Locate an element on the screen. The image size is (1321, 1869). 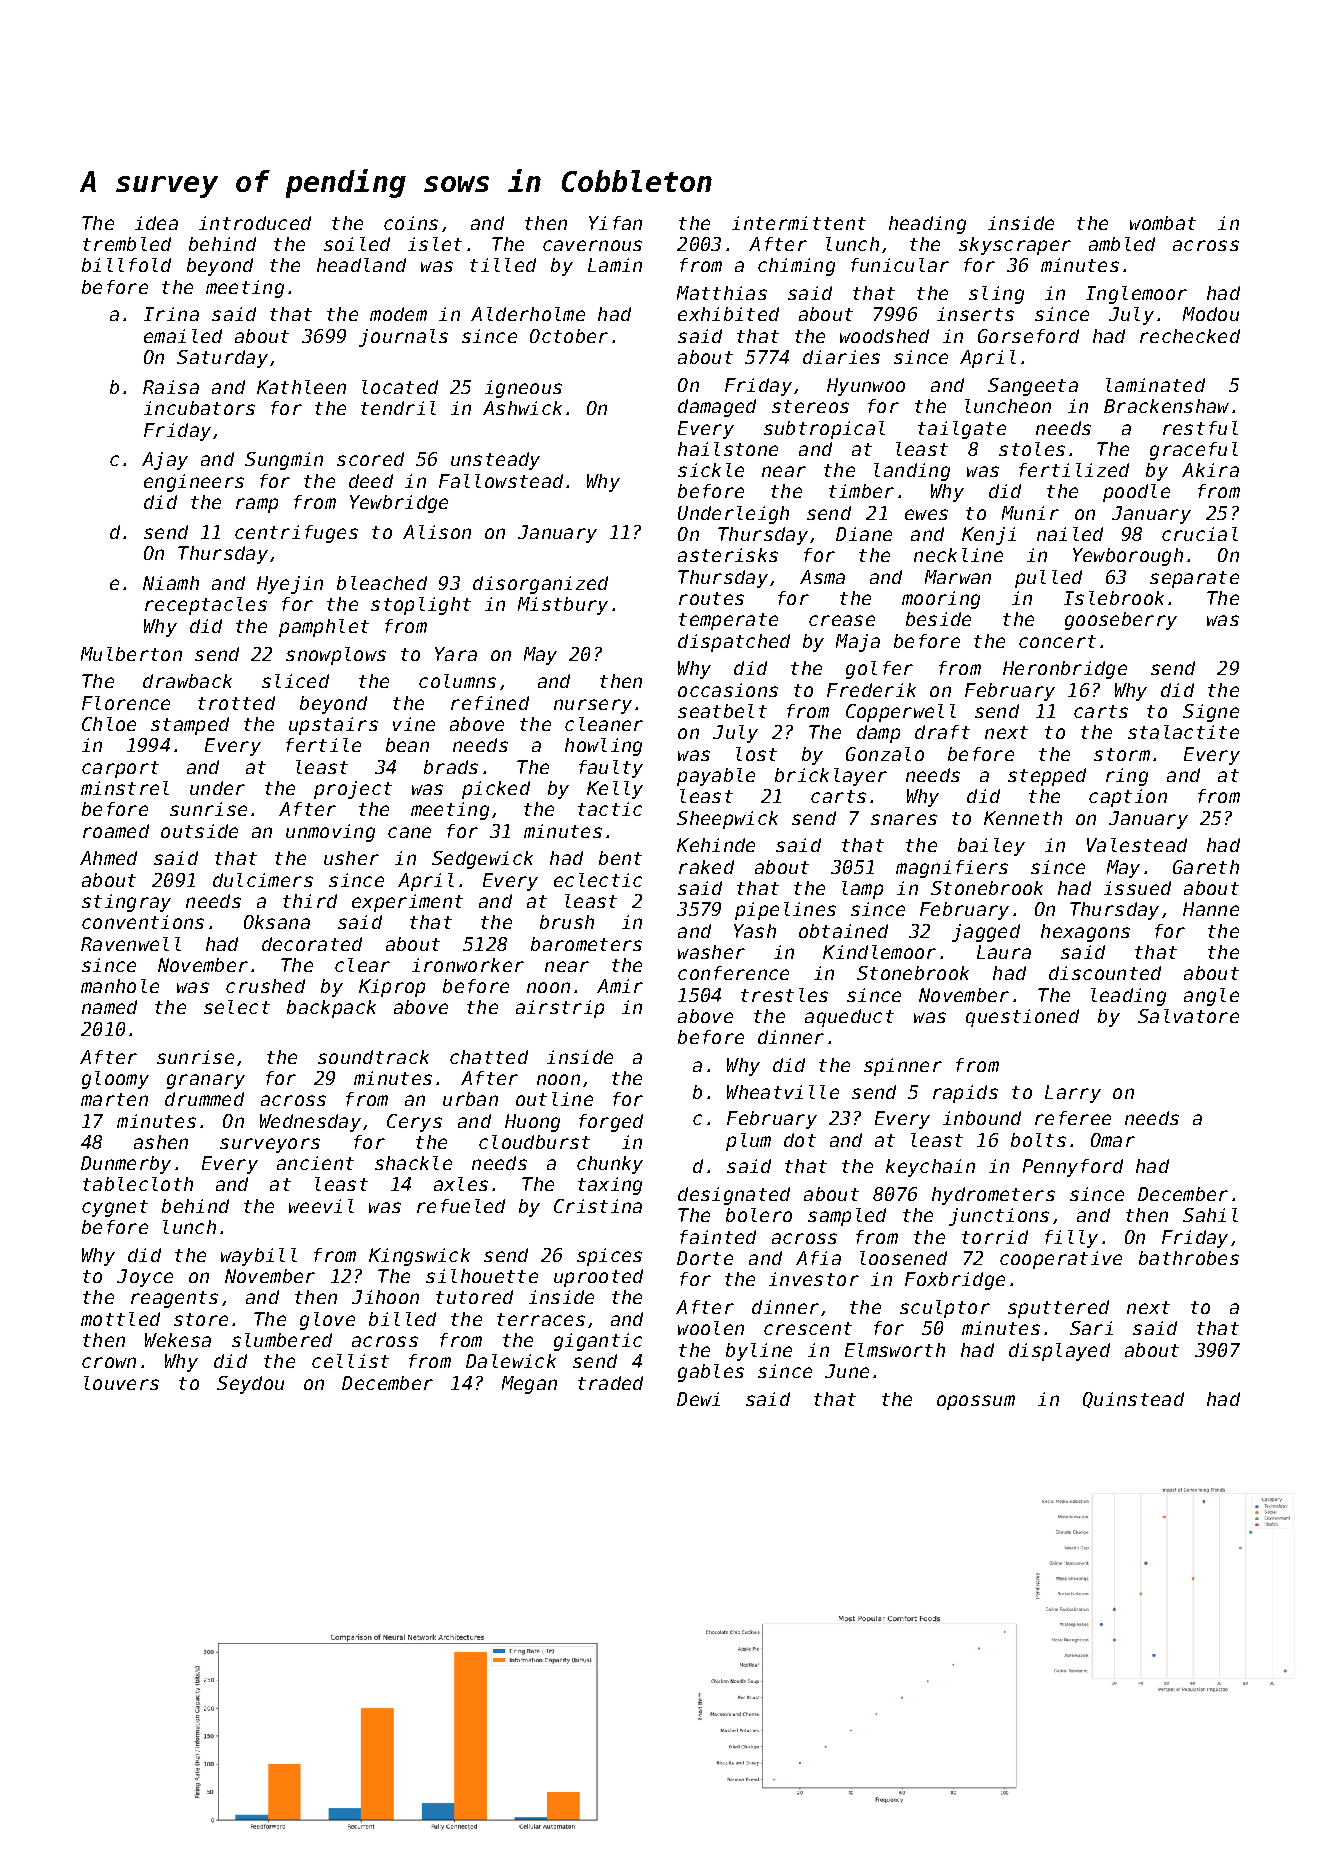
Kenji is located at coordinates (989, 536).
